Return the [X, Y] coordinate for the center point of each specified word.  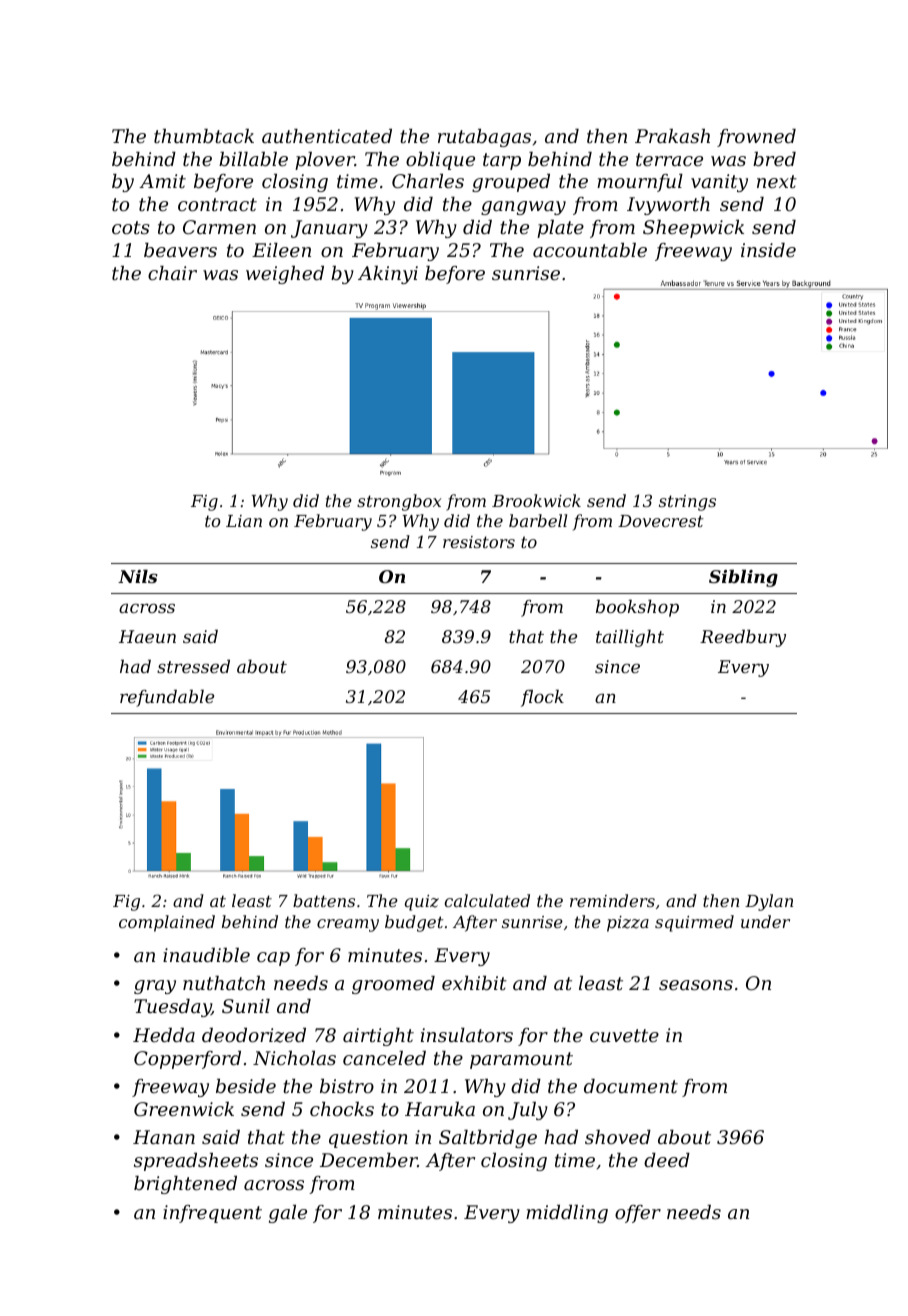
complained [167, 923]
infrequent [212, 1214]
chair [172, 273]
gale [288, 1214]
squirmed [694, 923]
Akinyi [388, 275]
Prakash [672, 136]
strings [687, 503]
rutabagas [484, 138]
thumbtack [204, 136]
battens [324, 900]
